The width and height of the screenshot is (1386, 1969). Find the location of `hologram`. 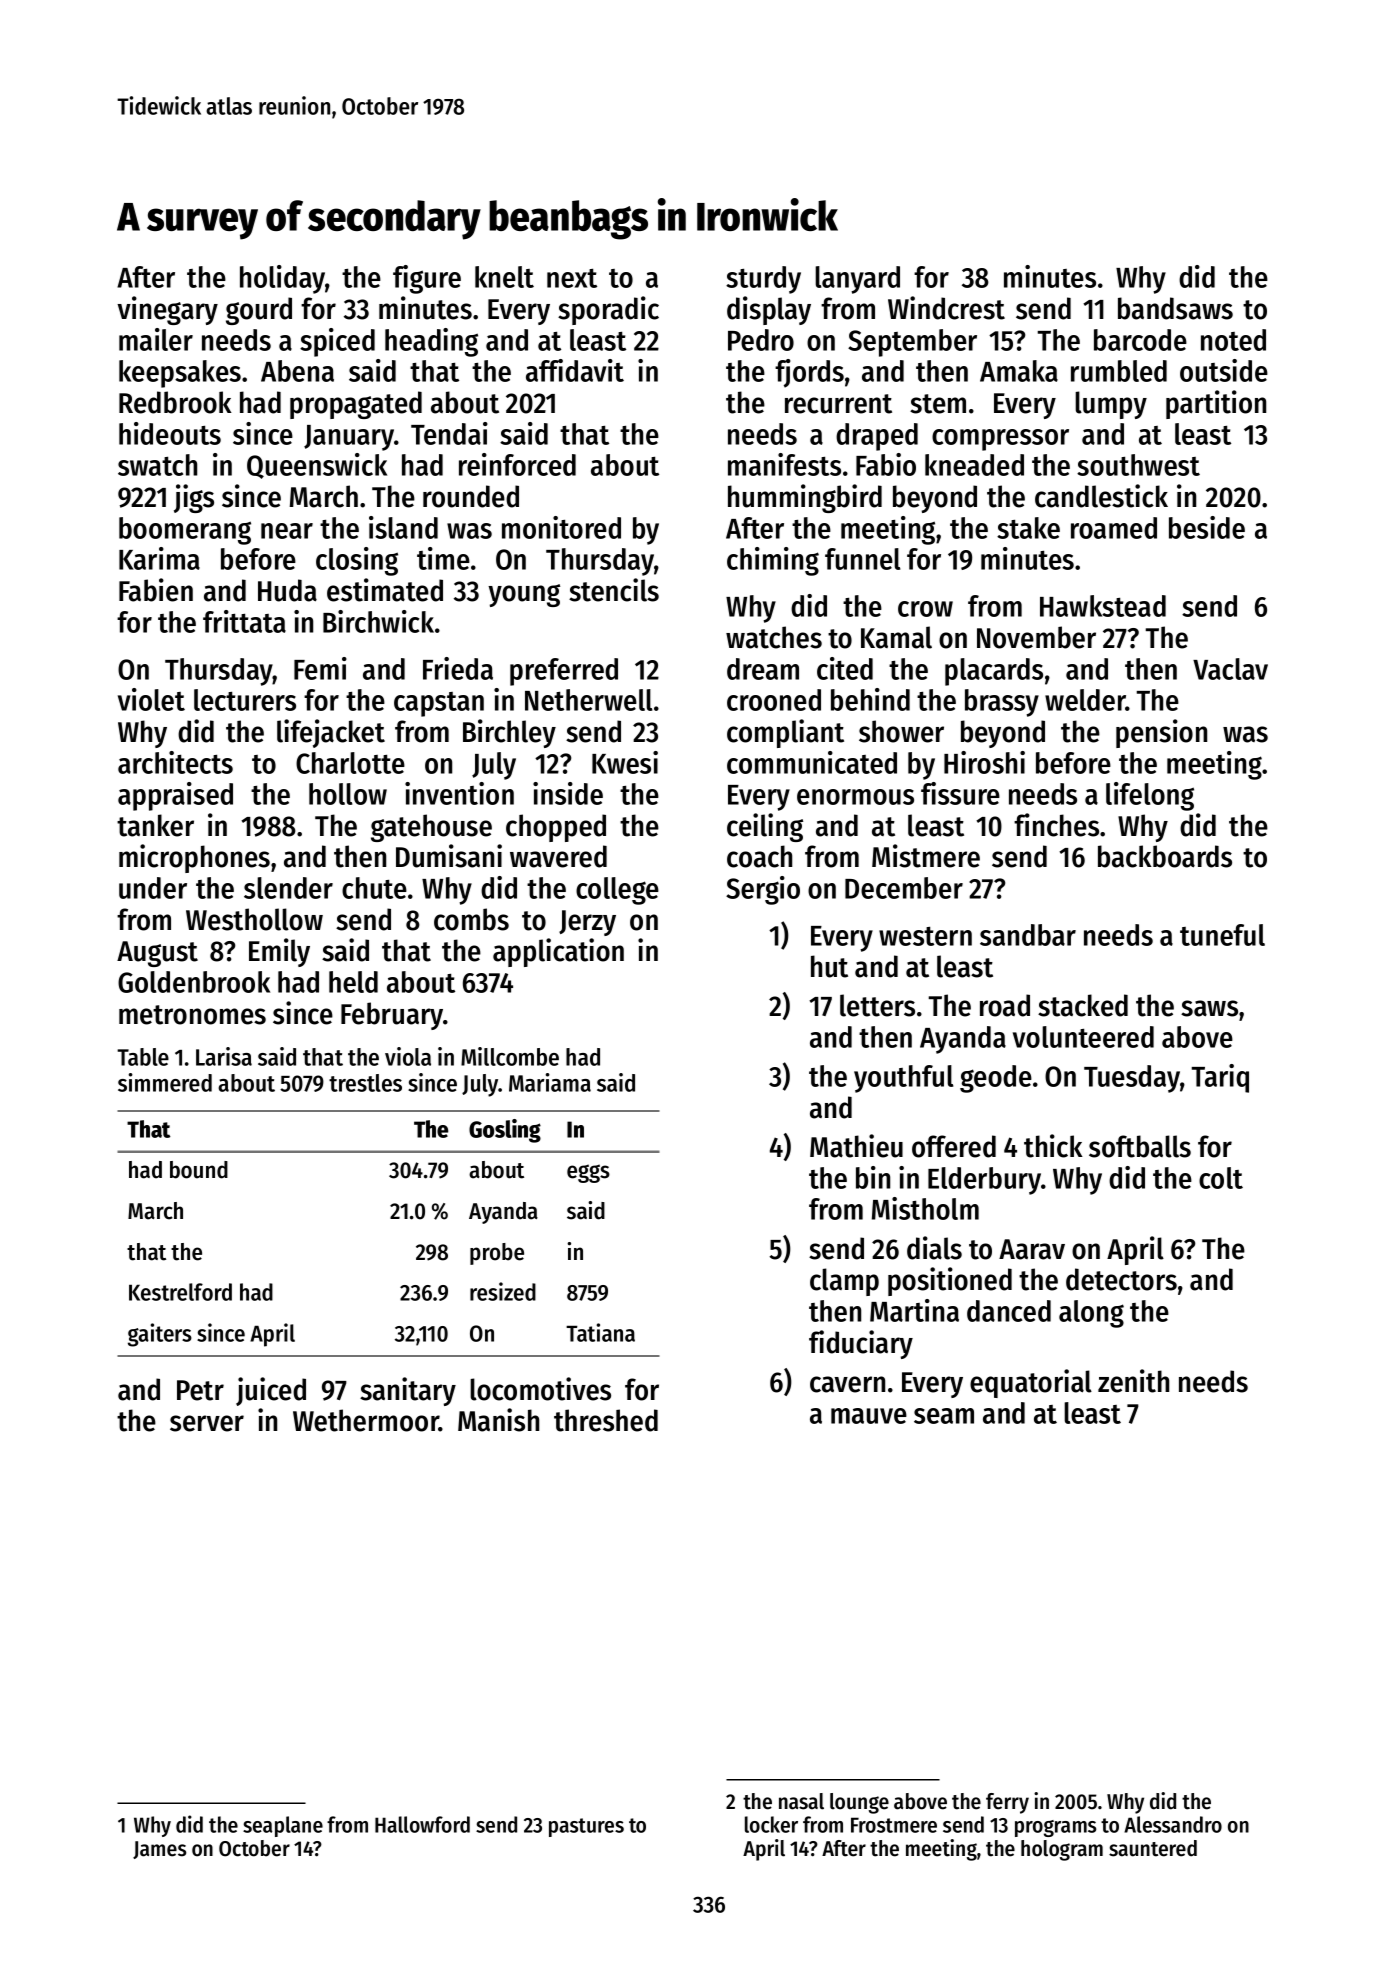

hologram is located at coordinates (1062, 1850).
